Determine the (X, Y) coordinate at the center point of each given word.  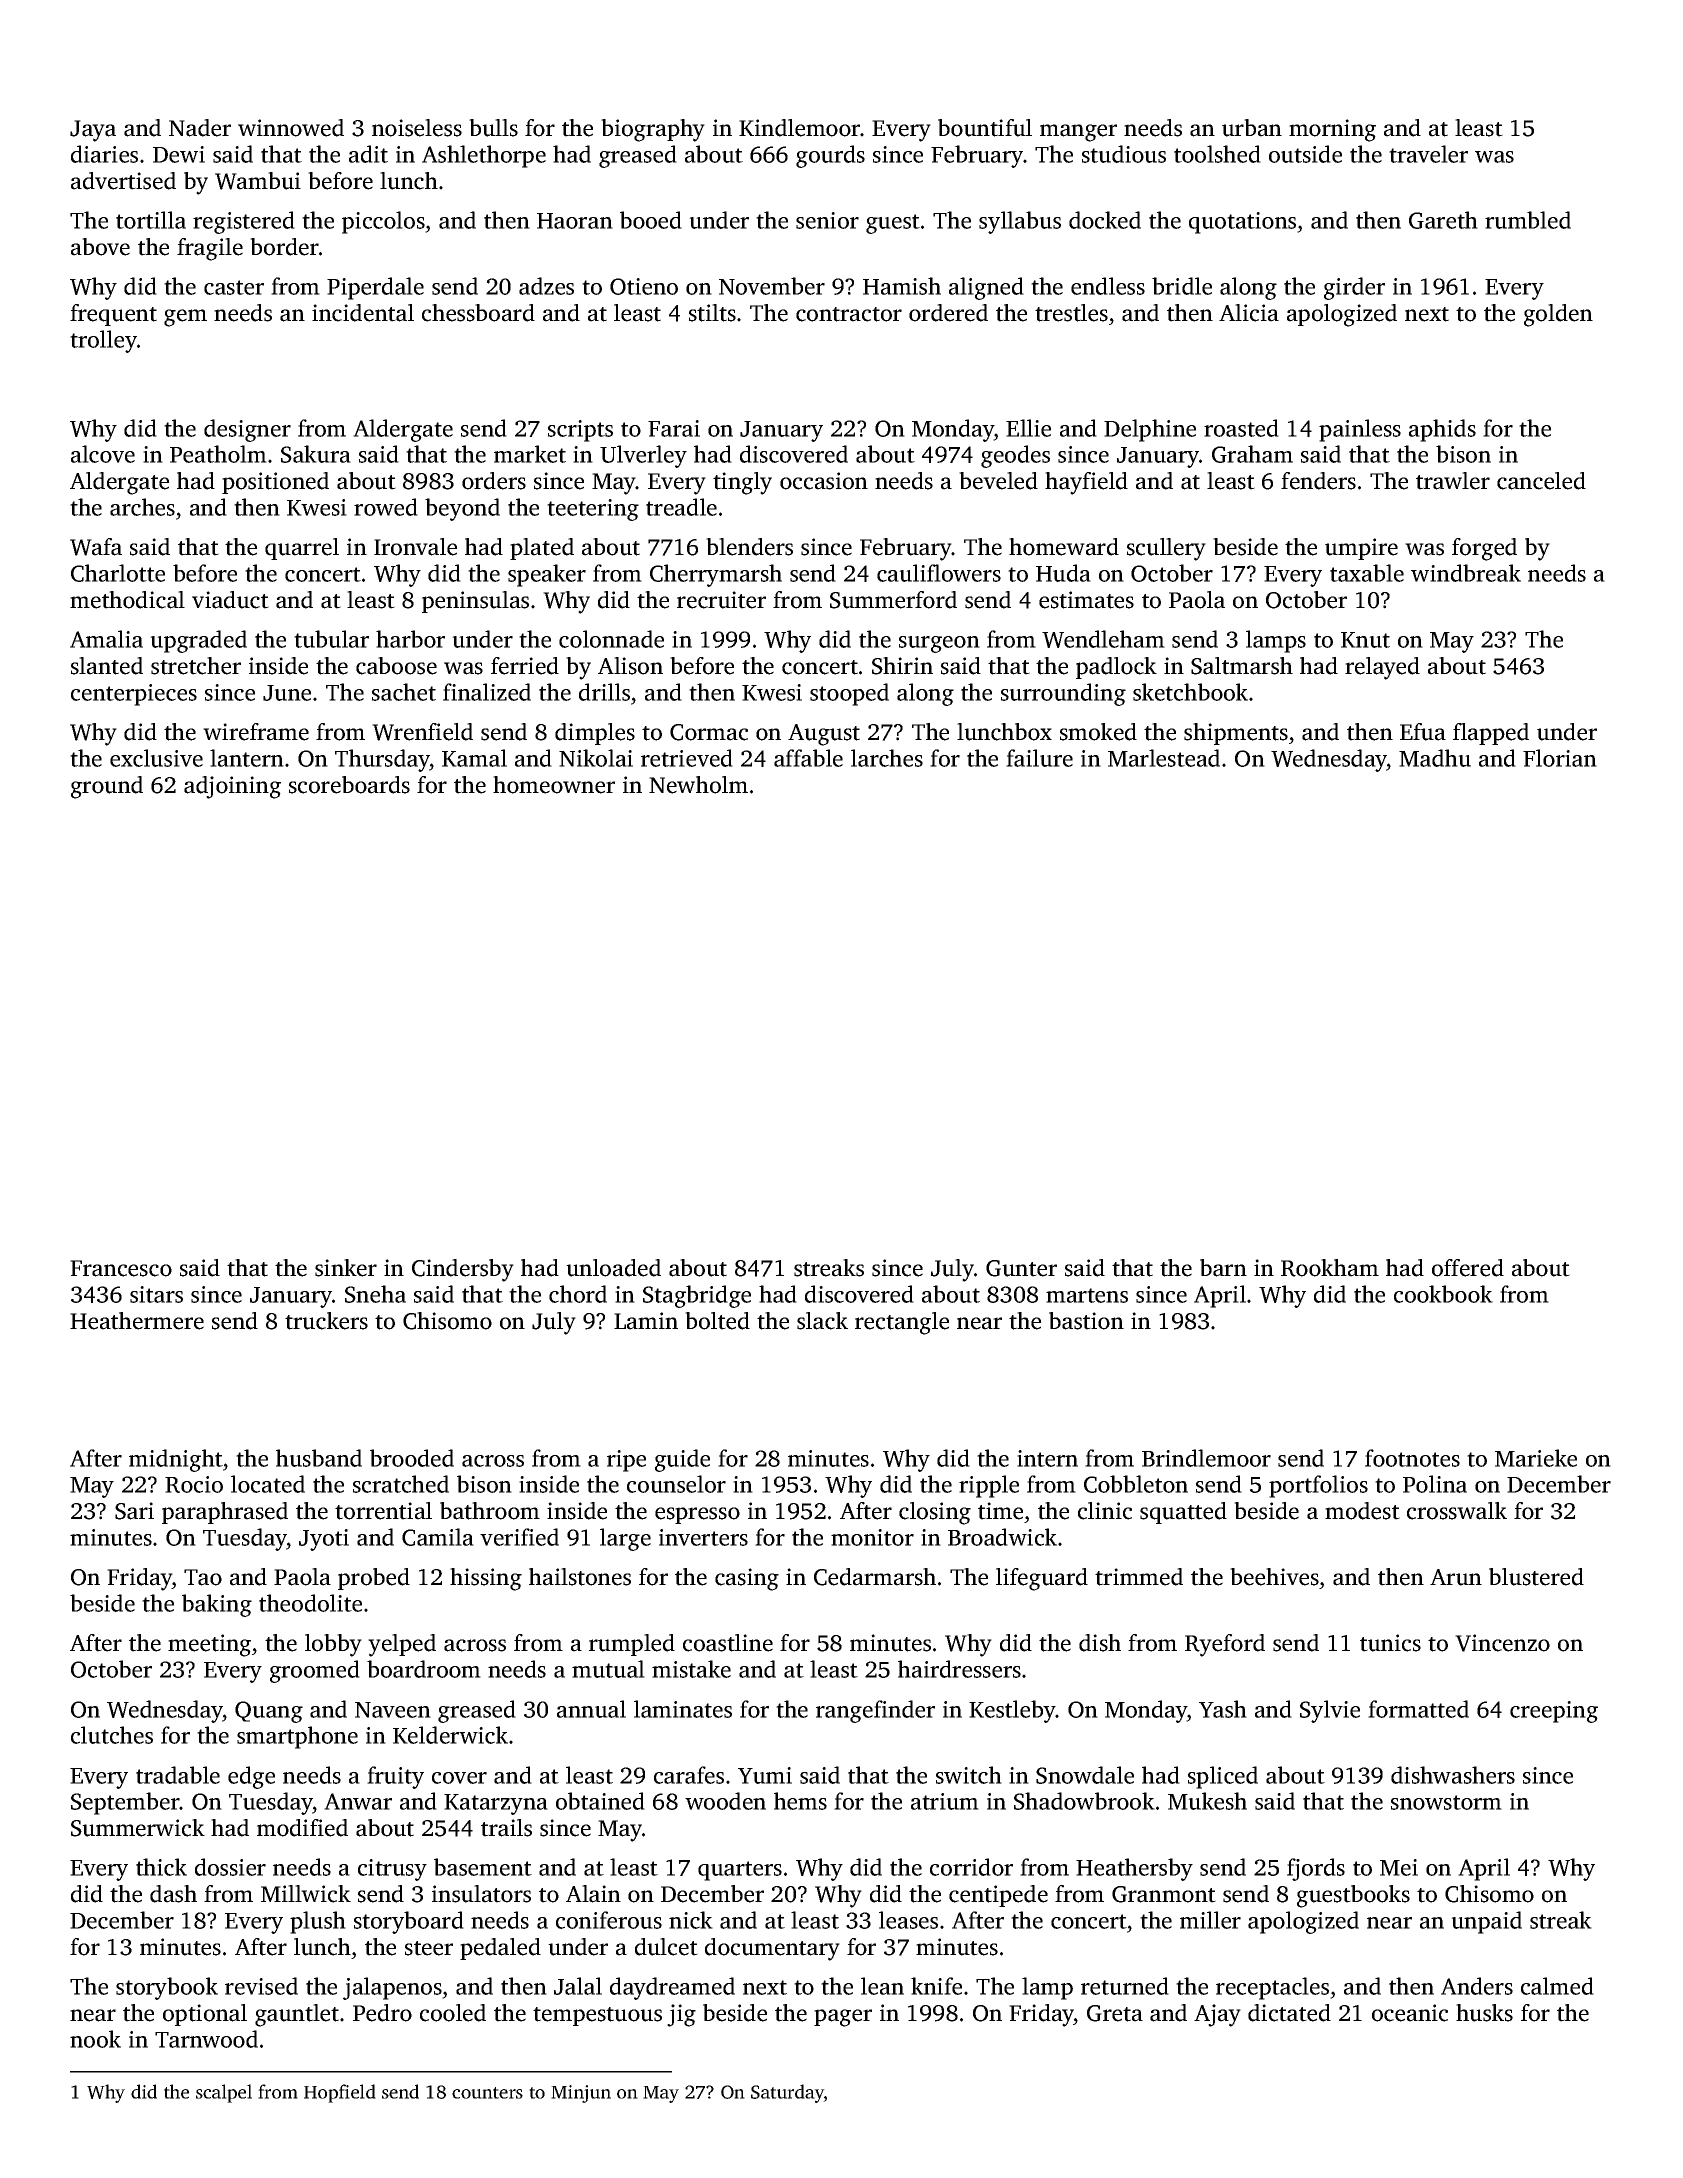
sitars (156, 1294)
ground (107, 787)
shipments (1236, 734)
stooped (849, 694)
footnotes (1412, 1458)
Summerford (893, 600)
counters (487, 2093)
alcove (103, 454)
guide (682, 1460)
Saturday (787, 2093)
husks (1484, 2013)
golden (1558, 315)
